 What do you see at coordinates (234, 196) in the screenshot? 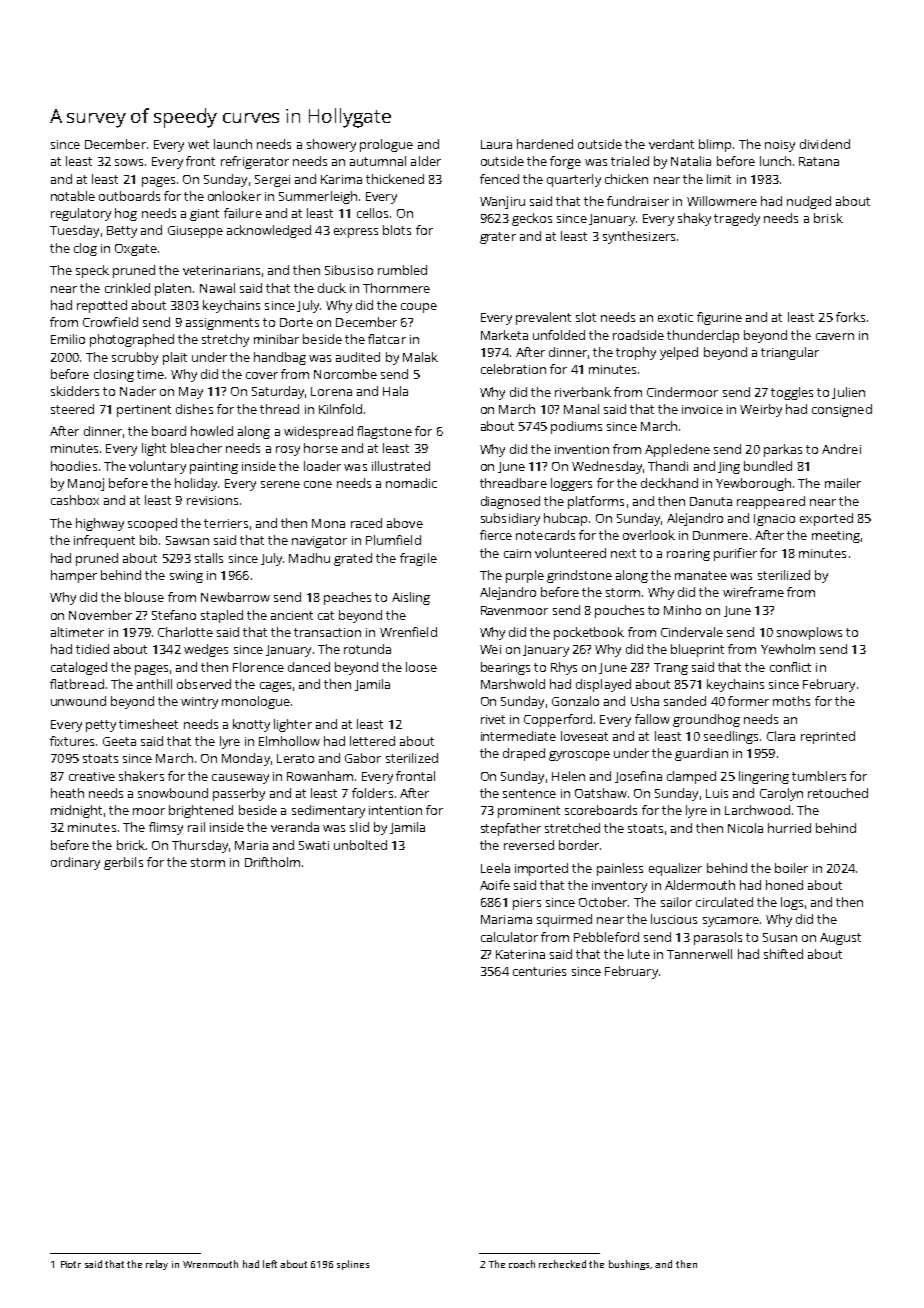
I see `onlooker` at bounding box center [234, 196].
